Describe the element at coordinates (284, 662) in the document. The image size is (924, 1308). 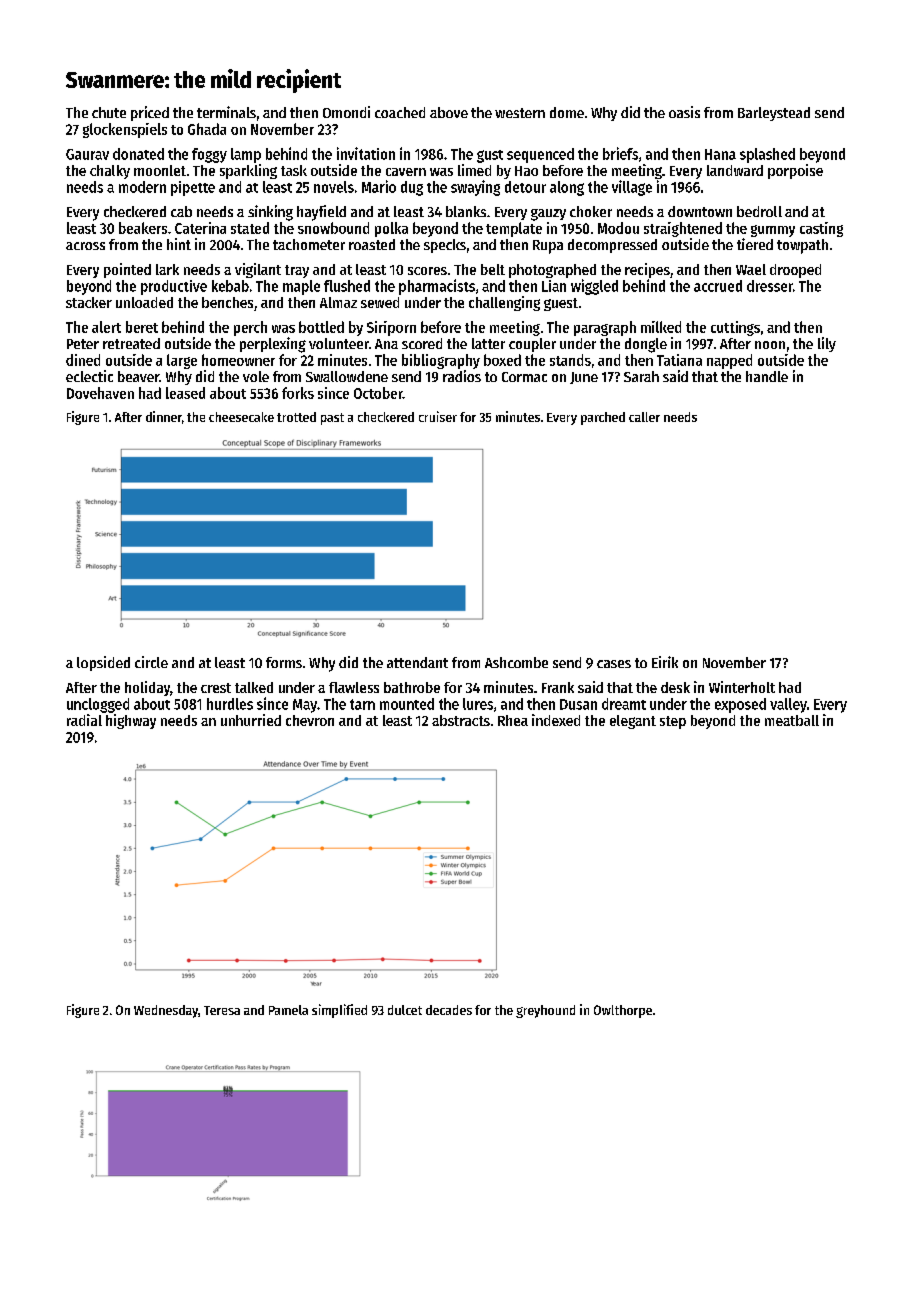
I see `forms` at that location.
